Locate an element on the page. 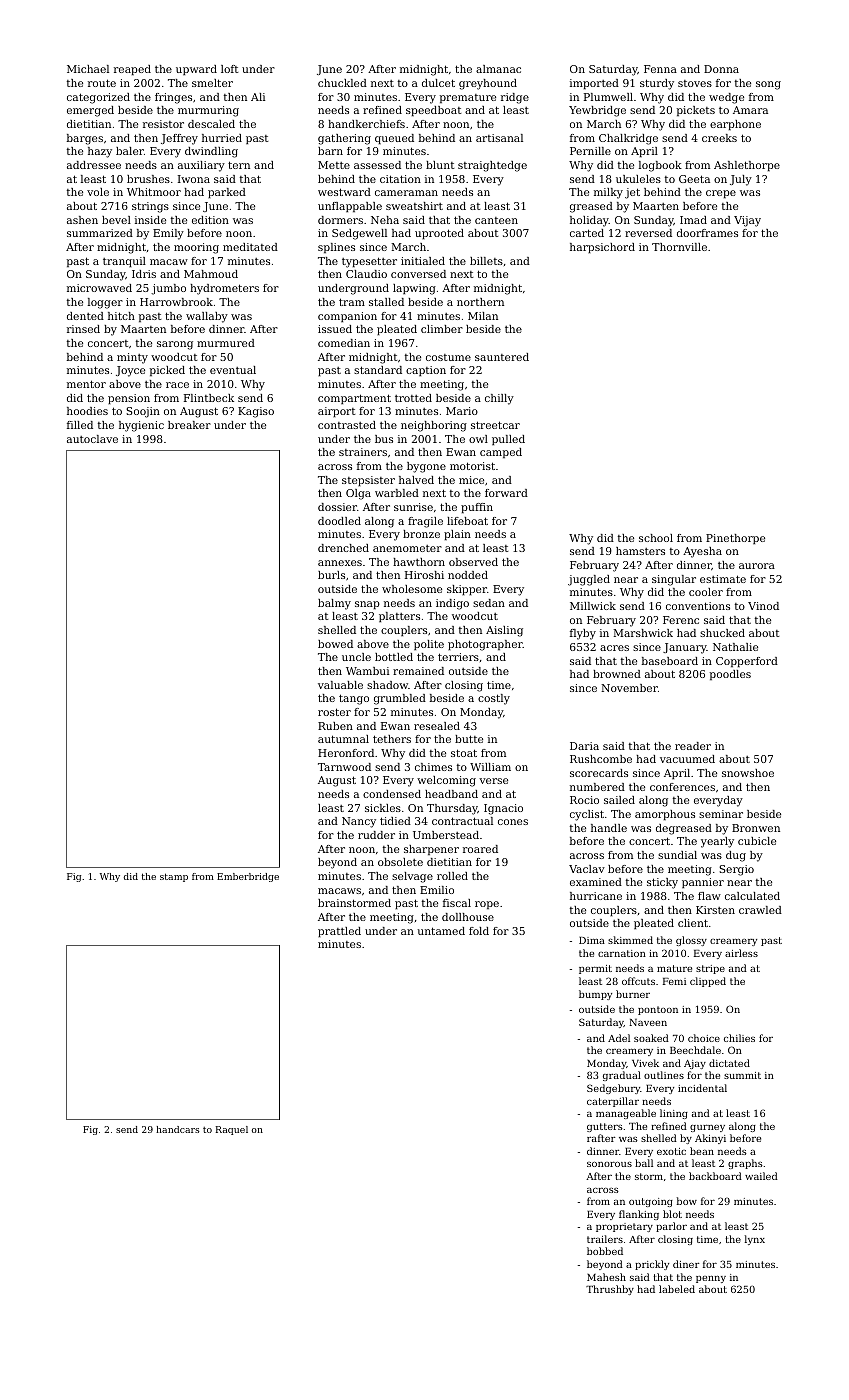 The height and width of the image is (1400, 849). labeled is located at coordinates (677, 1289).
